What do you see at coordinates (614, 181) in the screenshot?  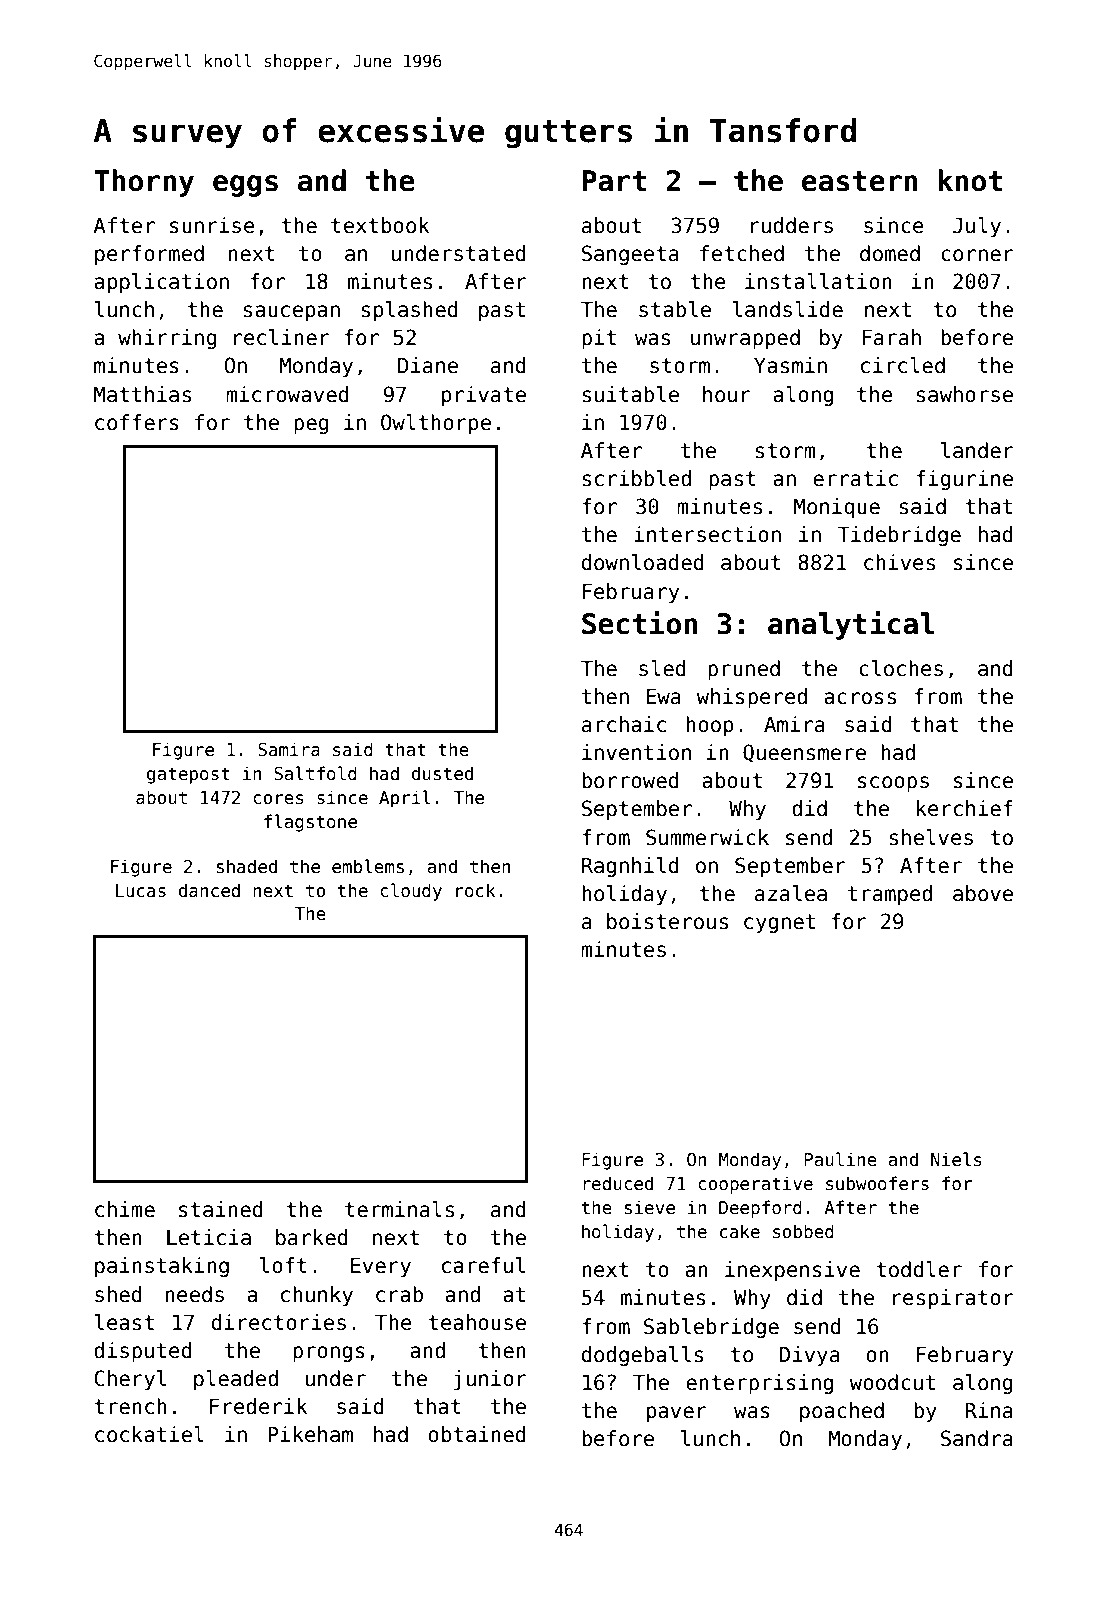 I see `Part` at bounding box center [614, 181].
